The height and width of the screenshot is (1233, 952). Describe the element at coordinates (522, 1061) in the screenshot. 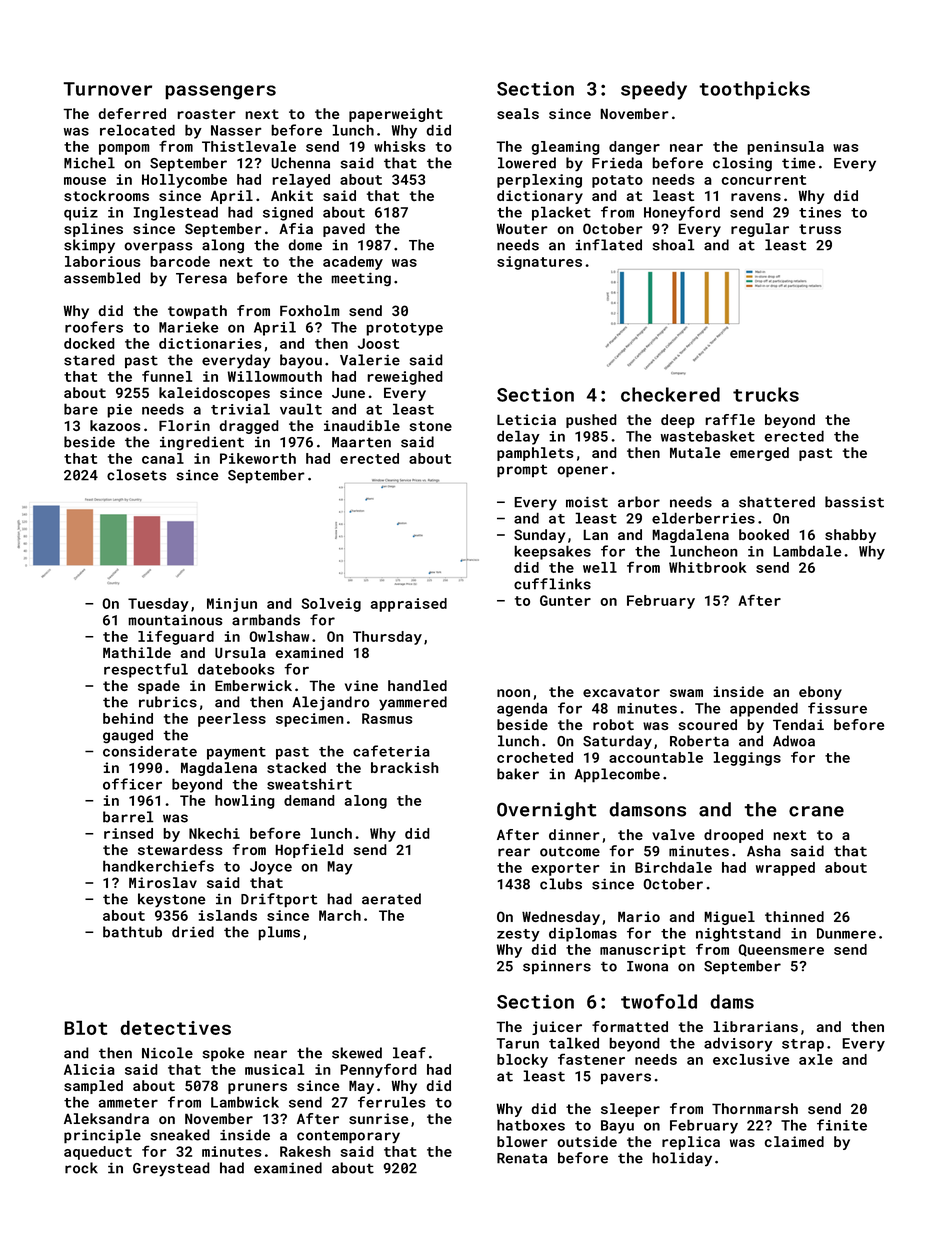

I see `blocky` at that location.
